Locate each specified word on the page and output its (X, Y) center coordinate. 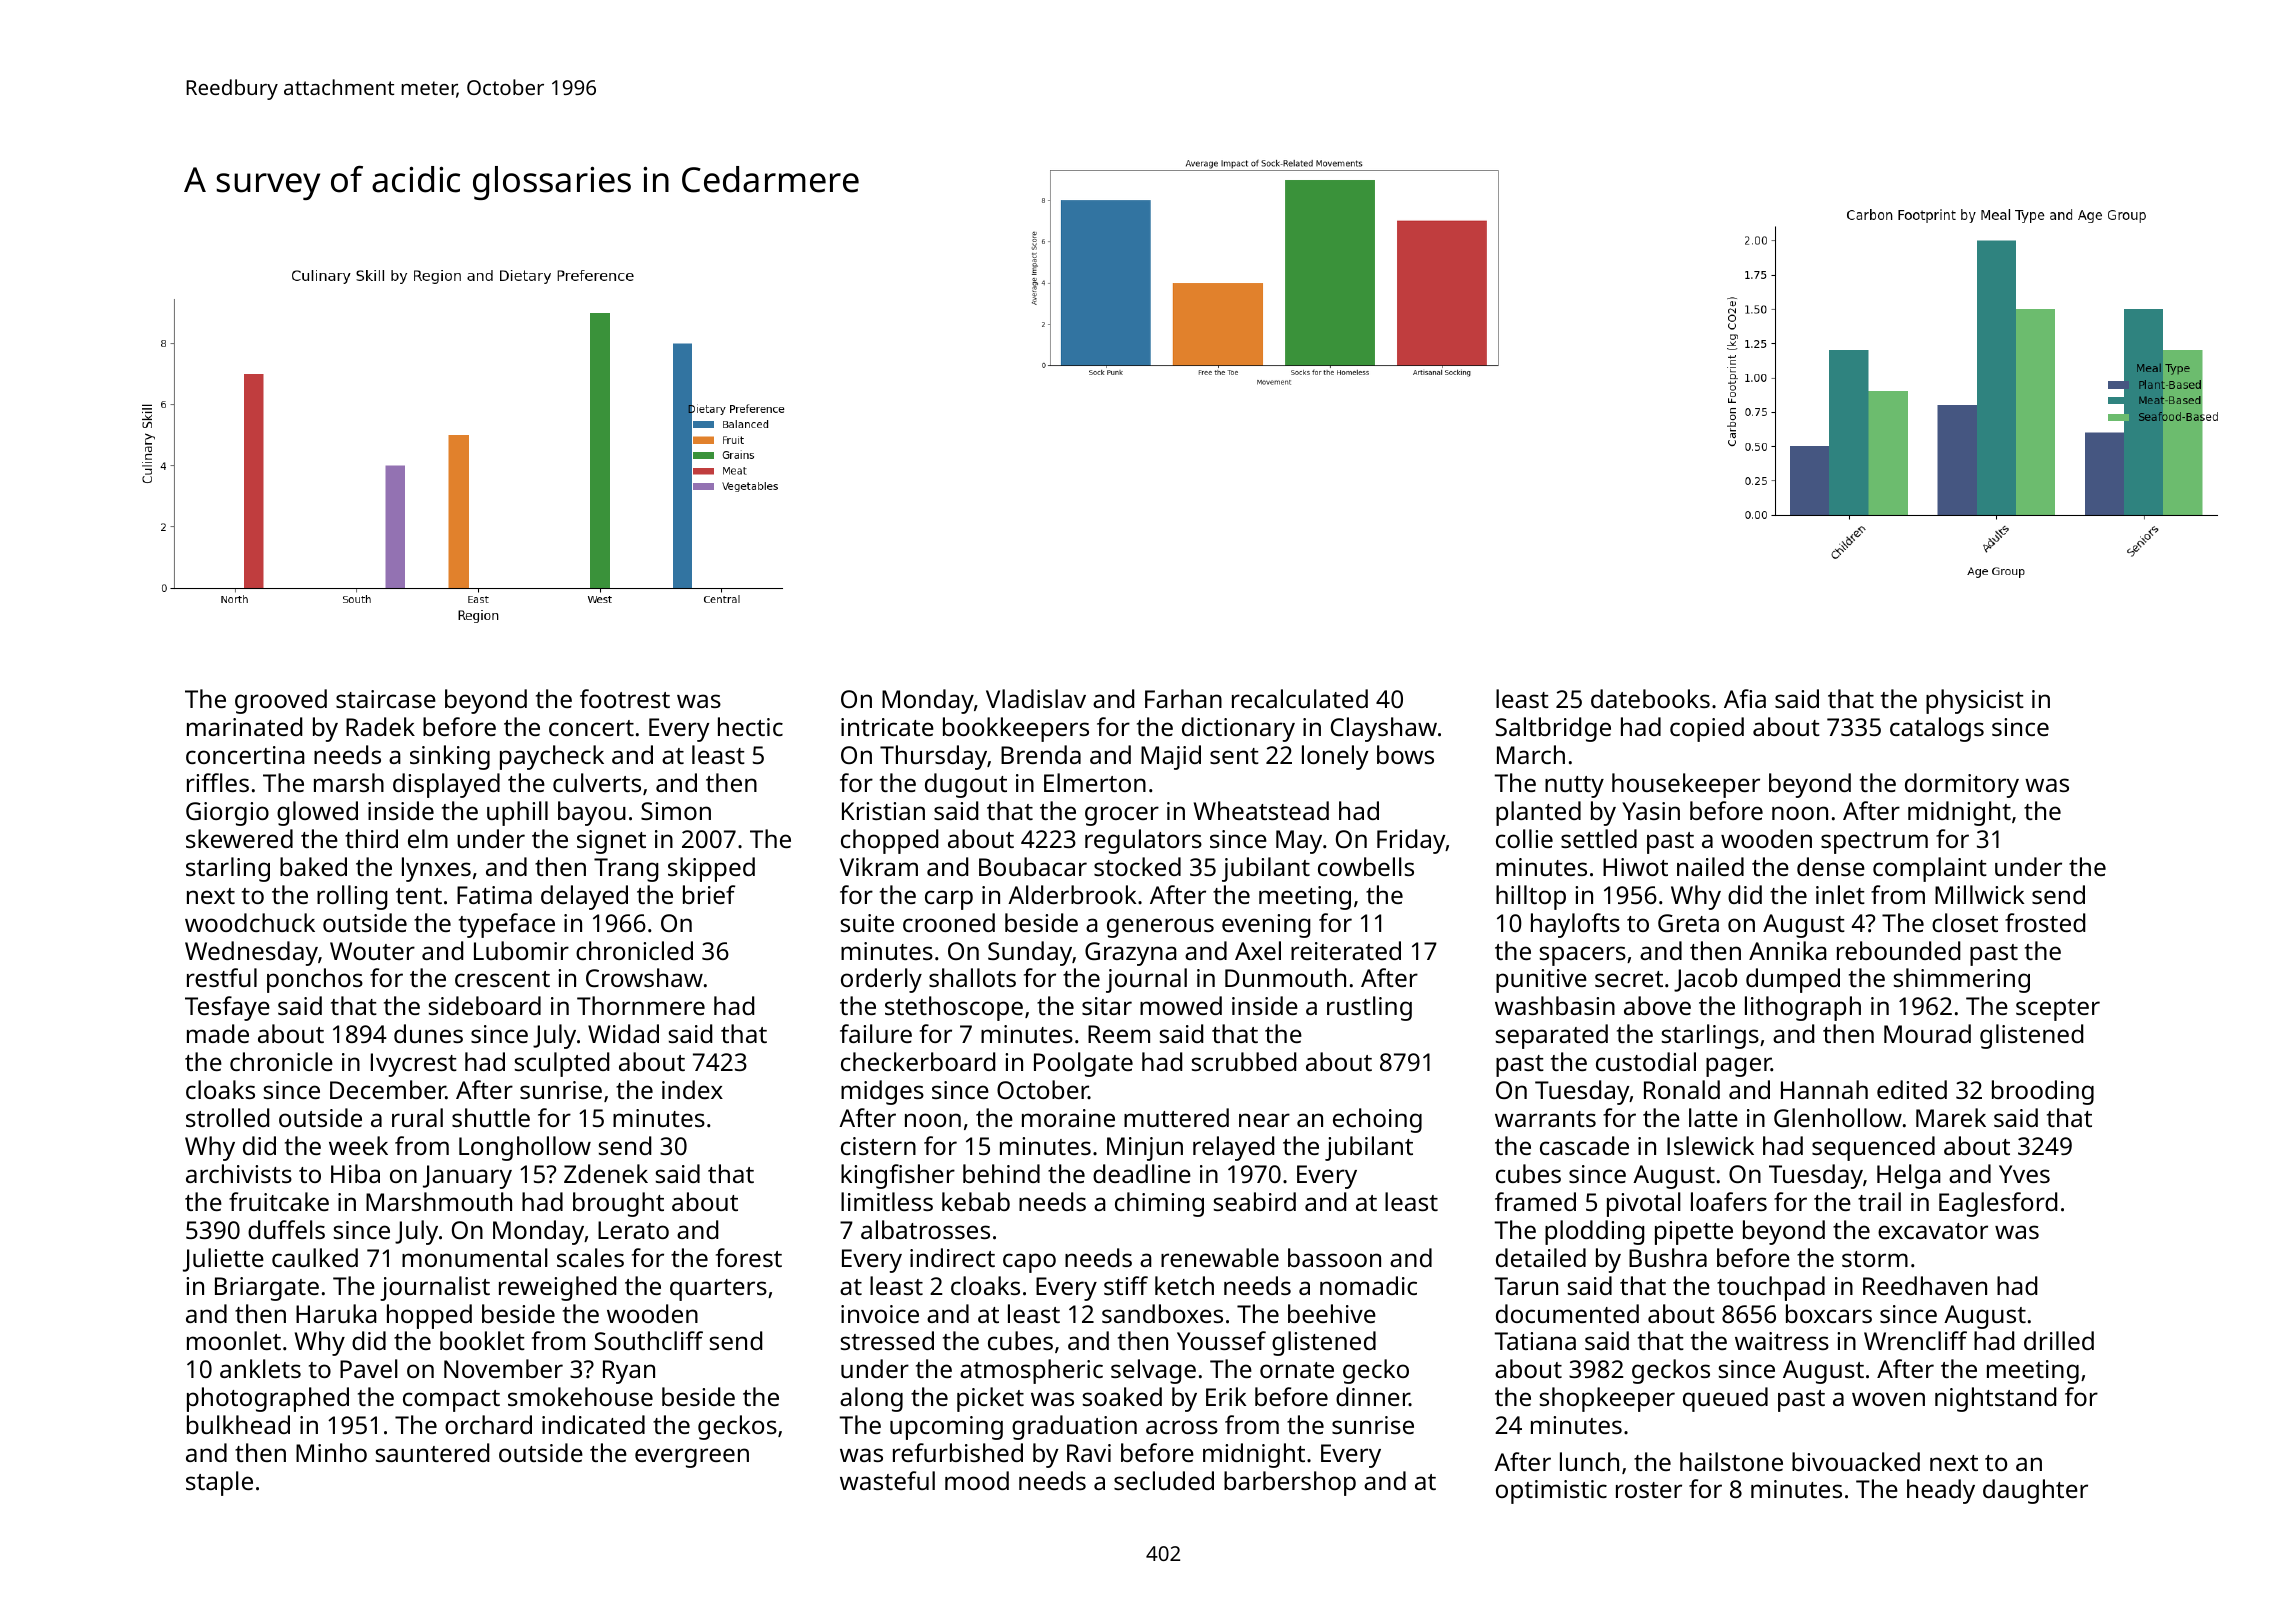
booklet (482, 1340)
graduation (1074, 1427)
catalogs (1937, 729)
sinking (450, 757)
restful (222, 977)
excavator (1933, 1231)
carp (949, 900)
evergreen (692, 1458)
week (358, 1145)
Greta (1688, 923)
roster (1649, 1490)
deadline (1142, 1173)
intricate (887, 727)
